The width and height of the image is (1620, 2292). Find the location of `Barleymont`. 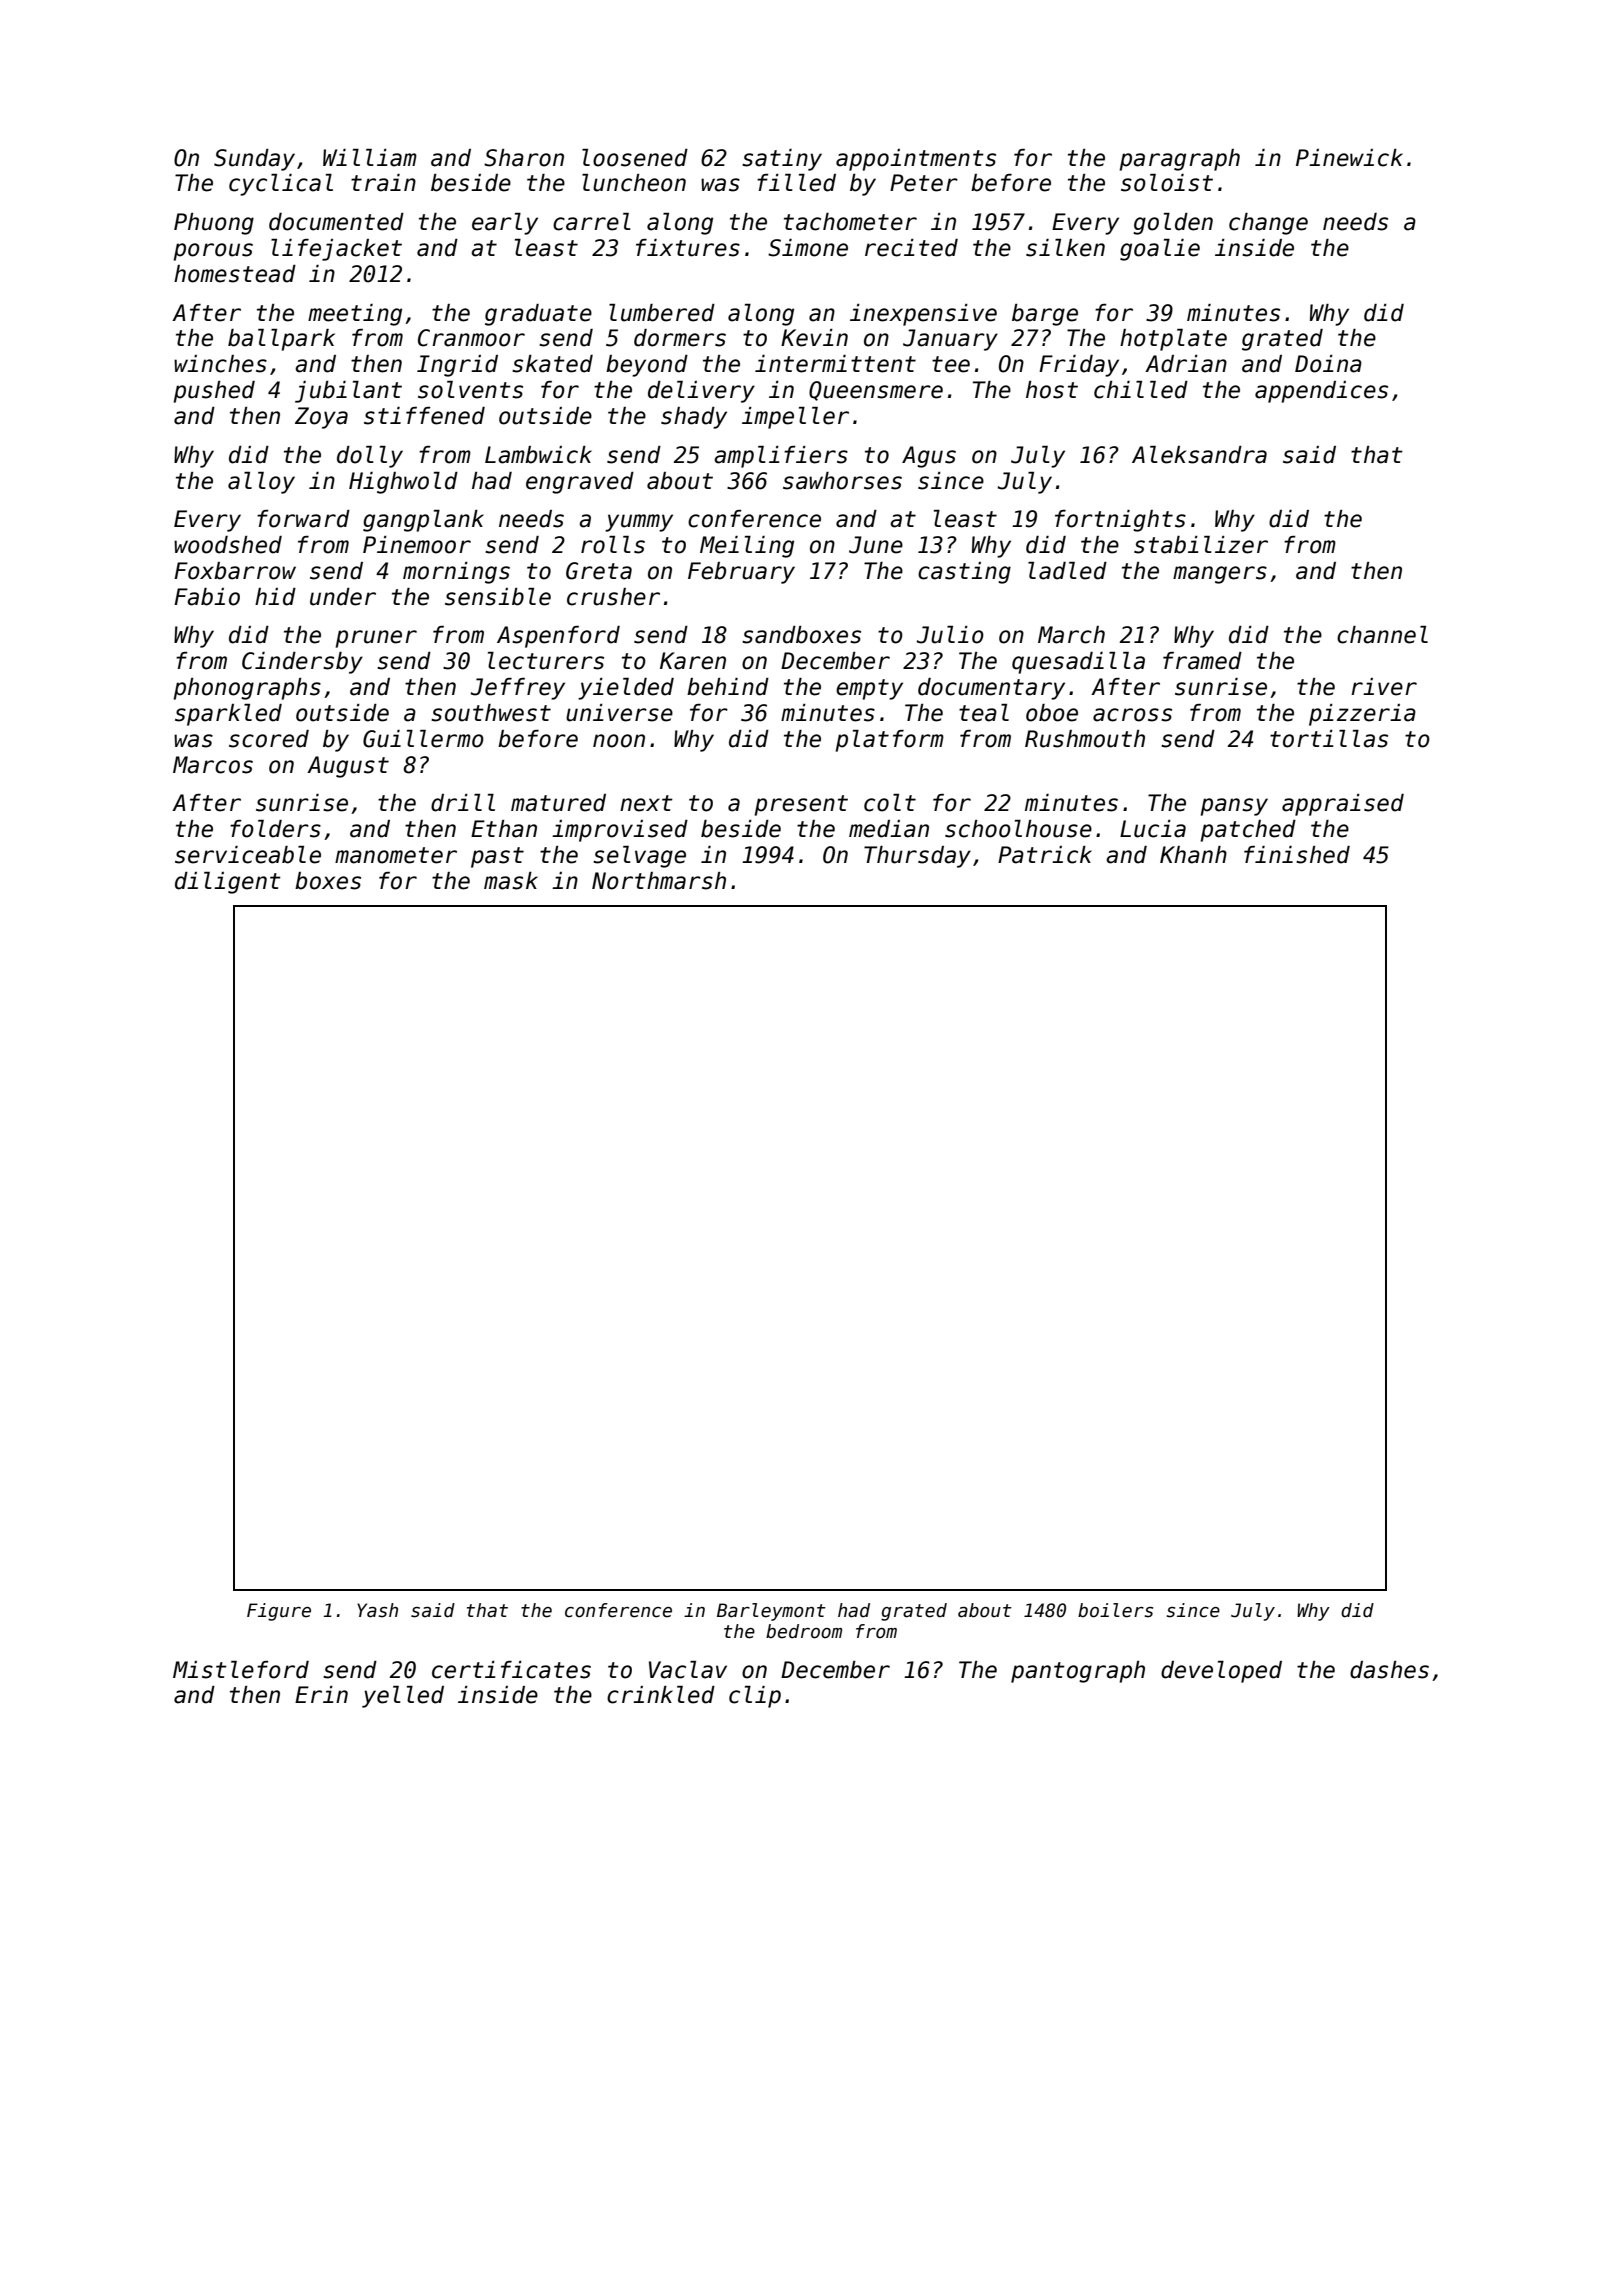

Barleymont is located at coordinates (771, 1612).
